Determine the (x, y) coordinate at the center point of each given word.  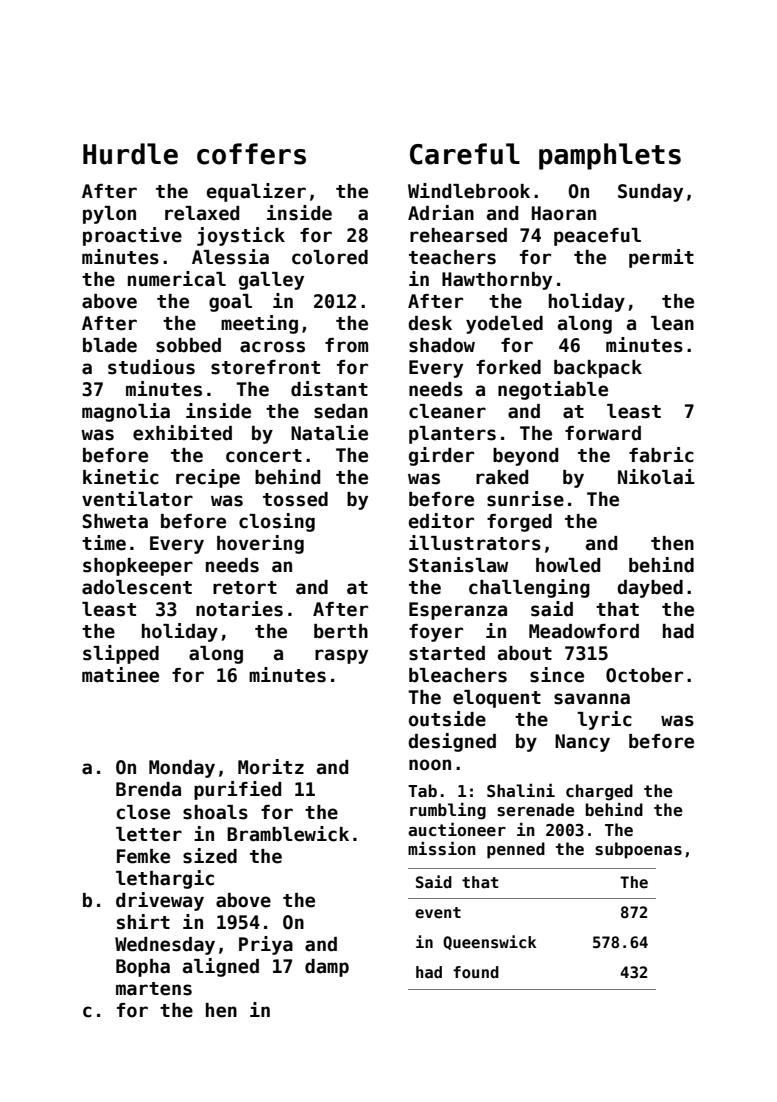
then (672, 543)
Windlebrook (469, 191)
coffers (251, 154)
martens (154, 989)
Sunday (650, 193)
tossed (295, 499)
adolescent (137, 587)
